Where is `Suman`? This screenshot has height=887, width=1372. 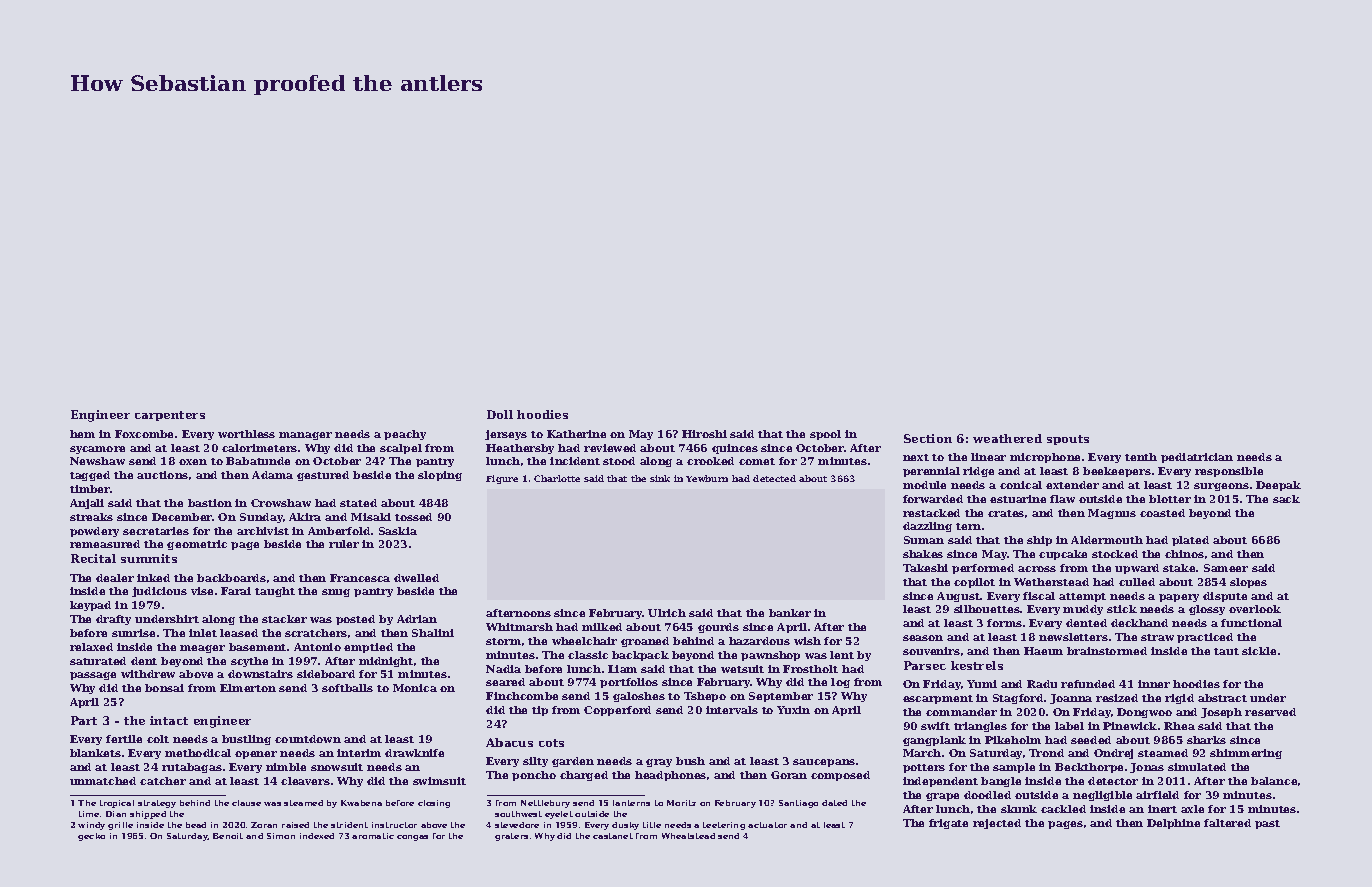
Suman is located at coordinates (924, 540).
